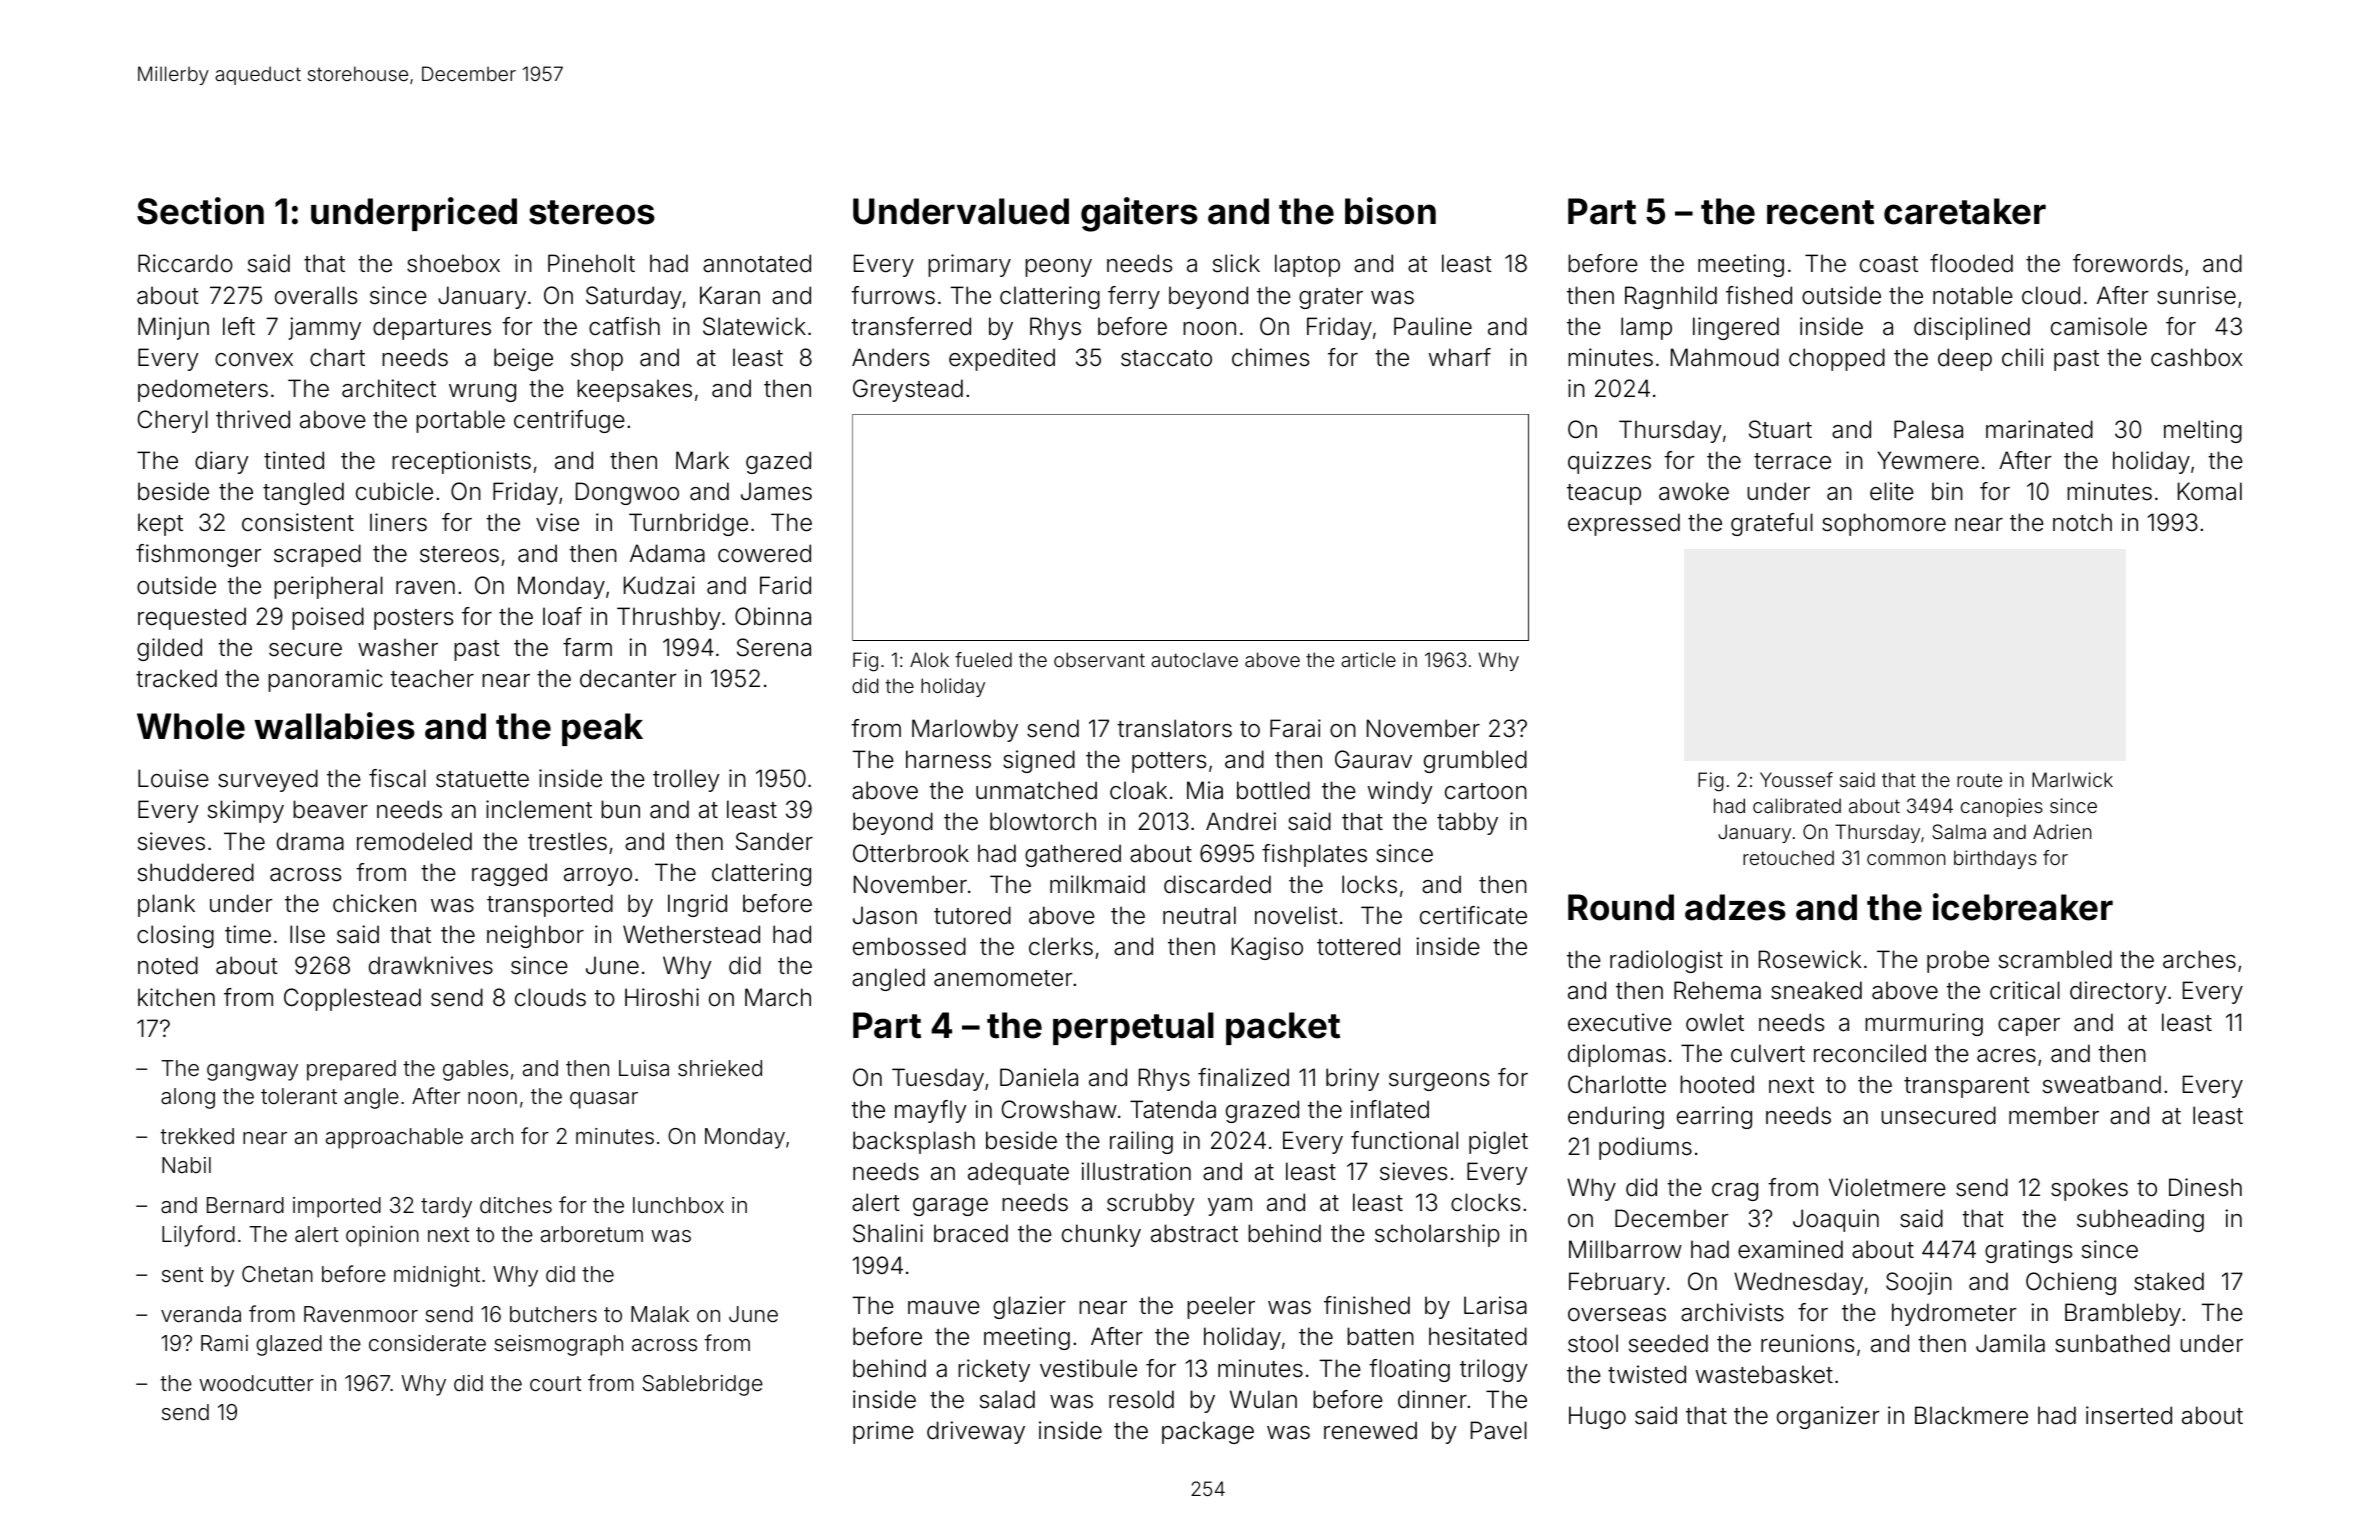  What do you see at coordinates (2210, 491) in the document?
I see `Komal` at bounding box center [2210, 491].
